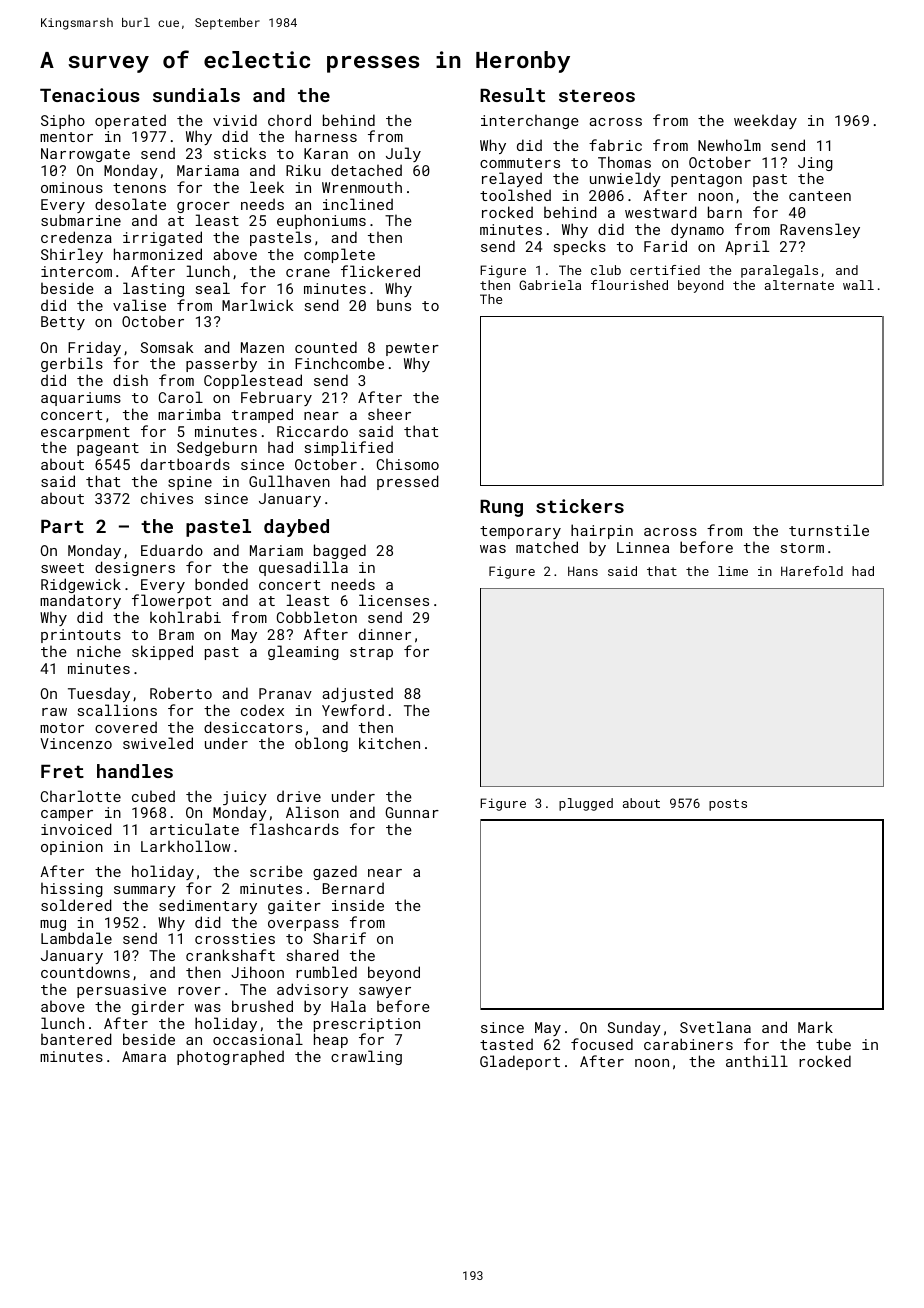  Describe the element at coordinates (829, 530) in the screenshot. I see `turnstile` at that location.
